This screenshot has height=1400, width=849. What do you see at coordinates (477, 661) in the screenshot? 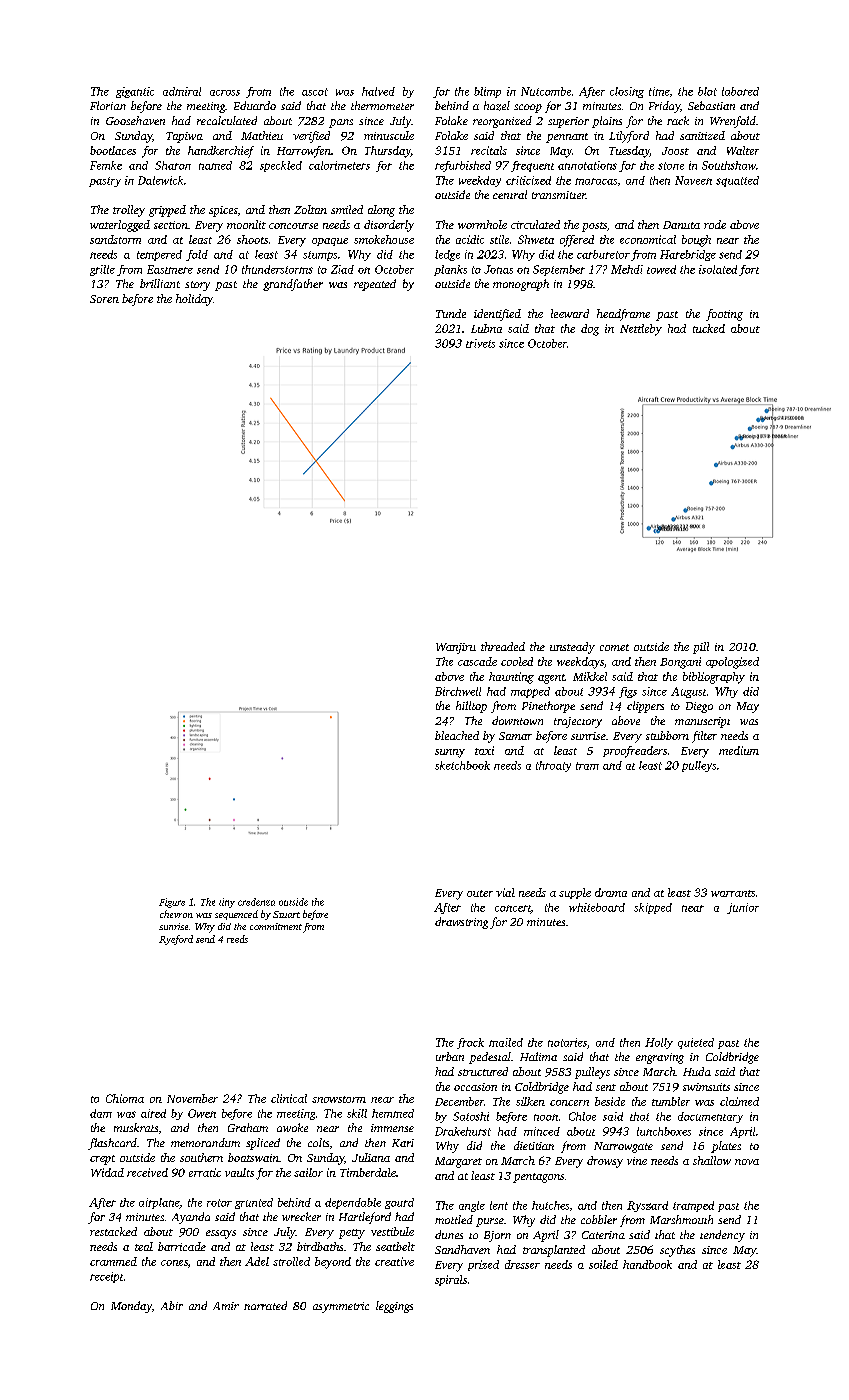
I see `cascade` at bounding box center [477, 661].
